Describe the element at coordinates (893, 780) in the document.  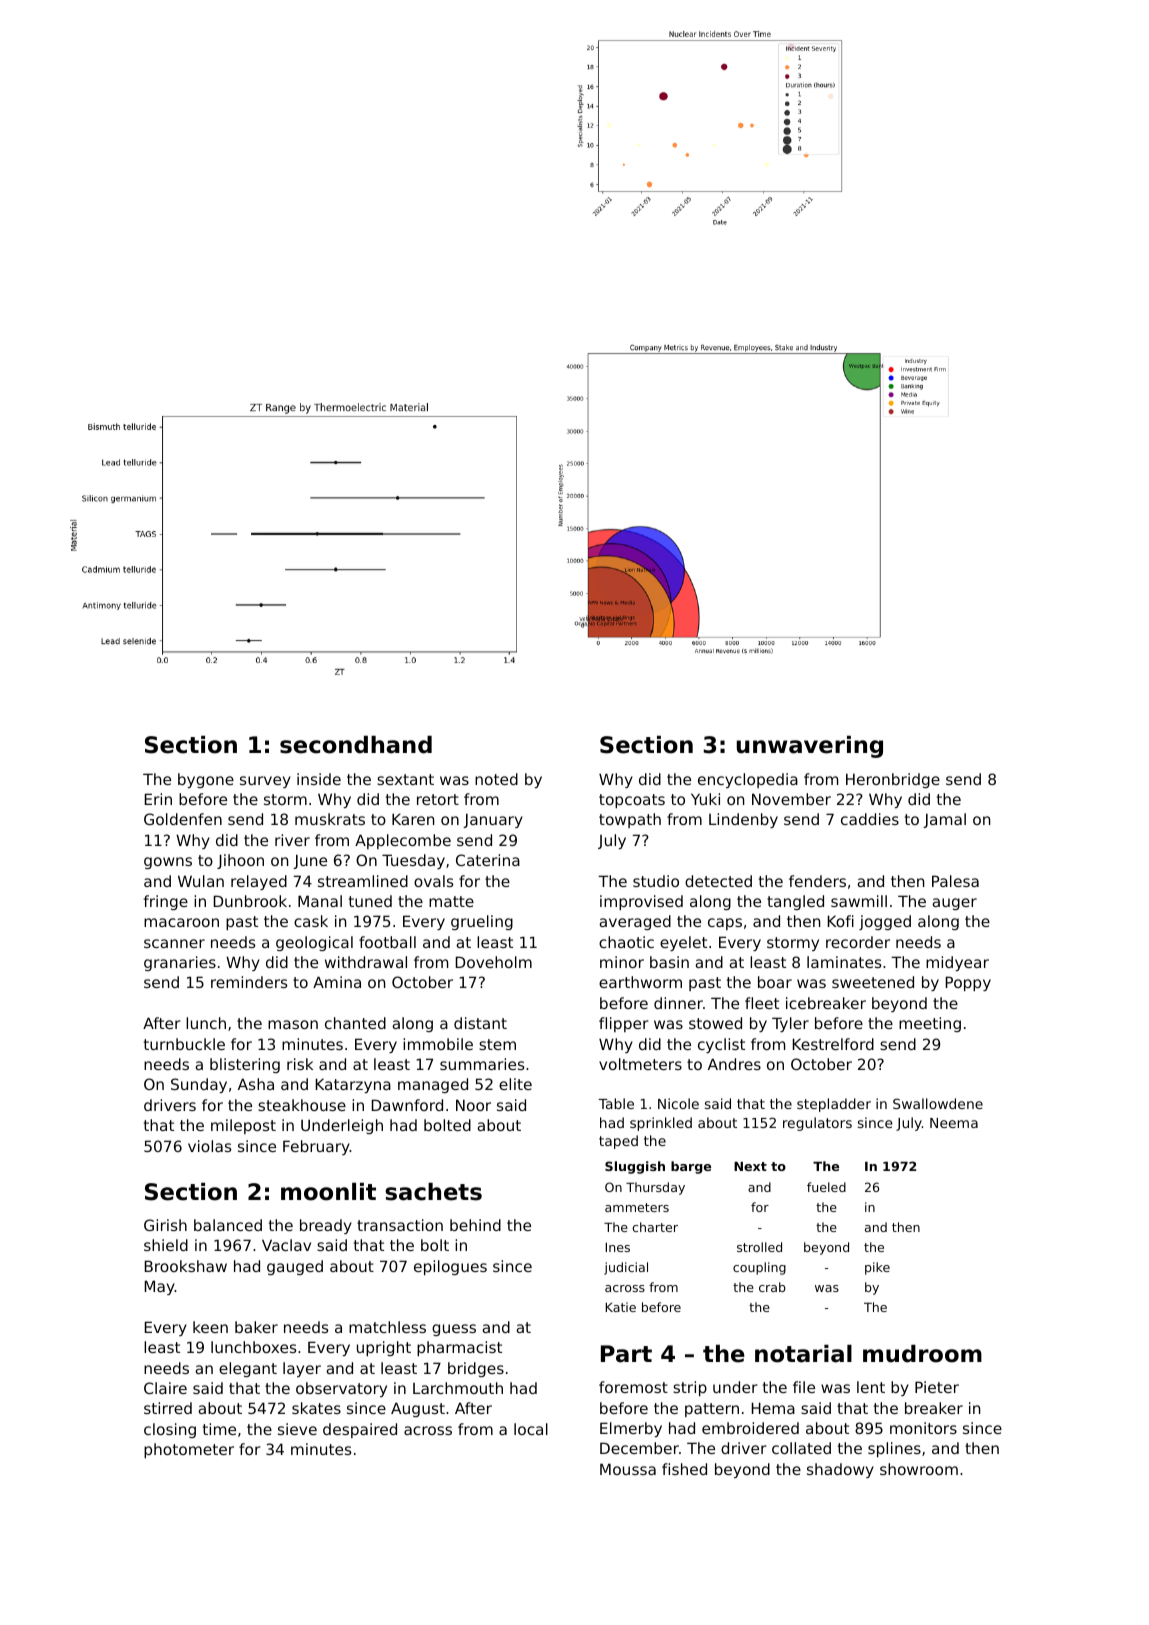
I see `Heronbridge` at that location.
